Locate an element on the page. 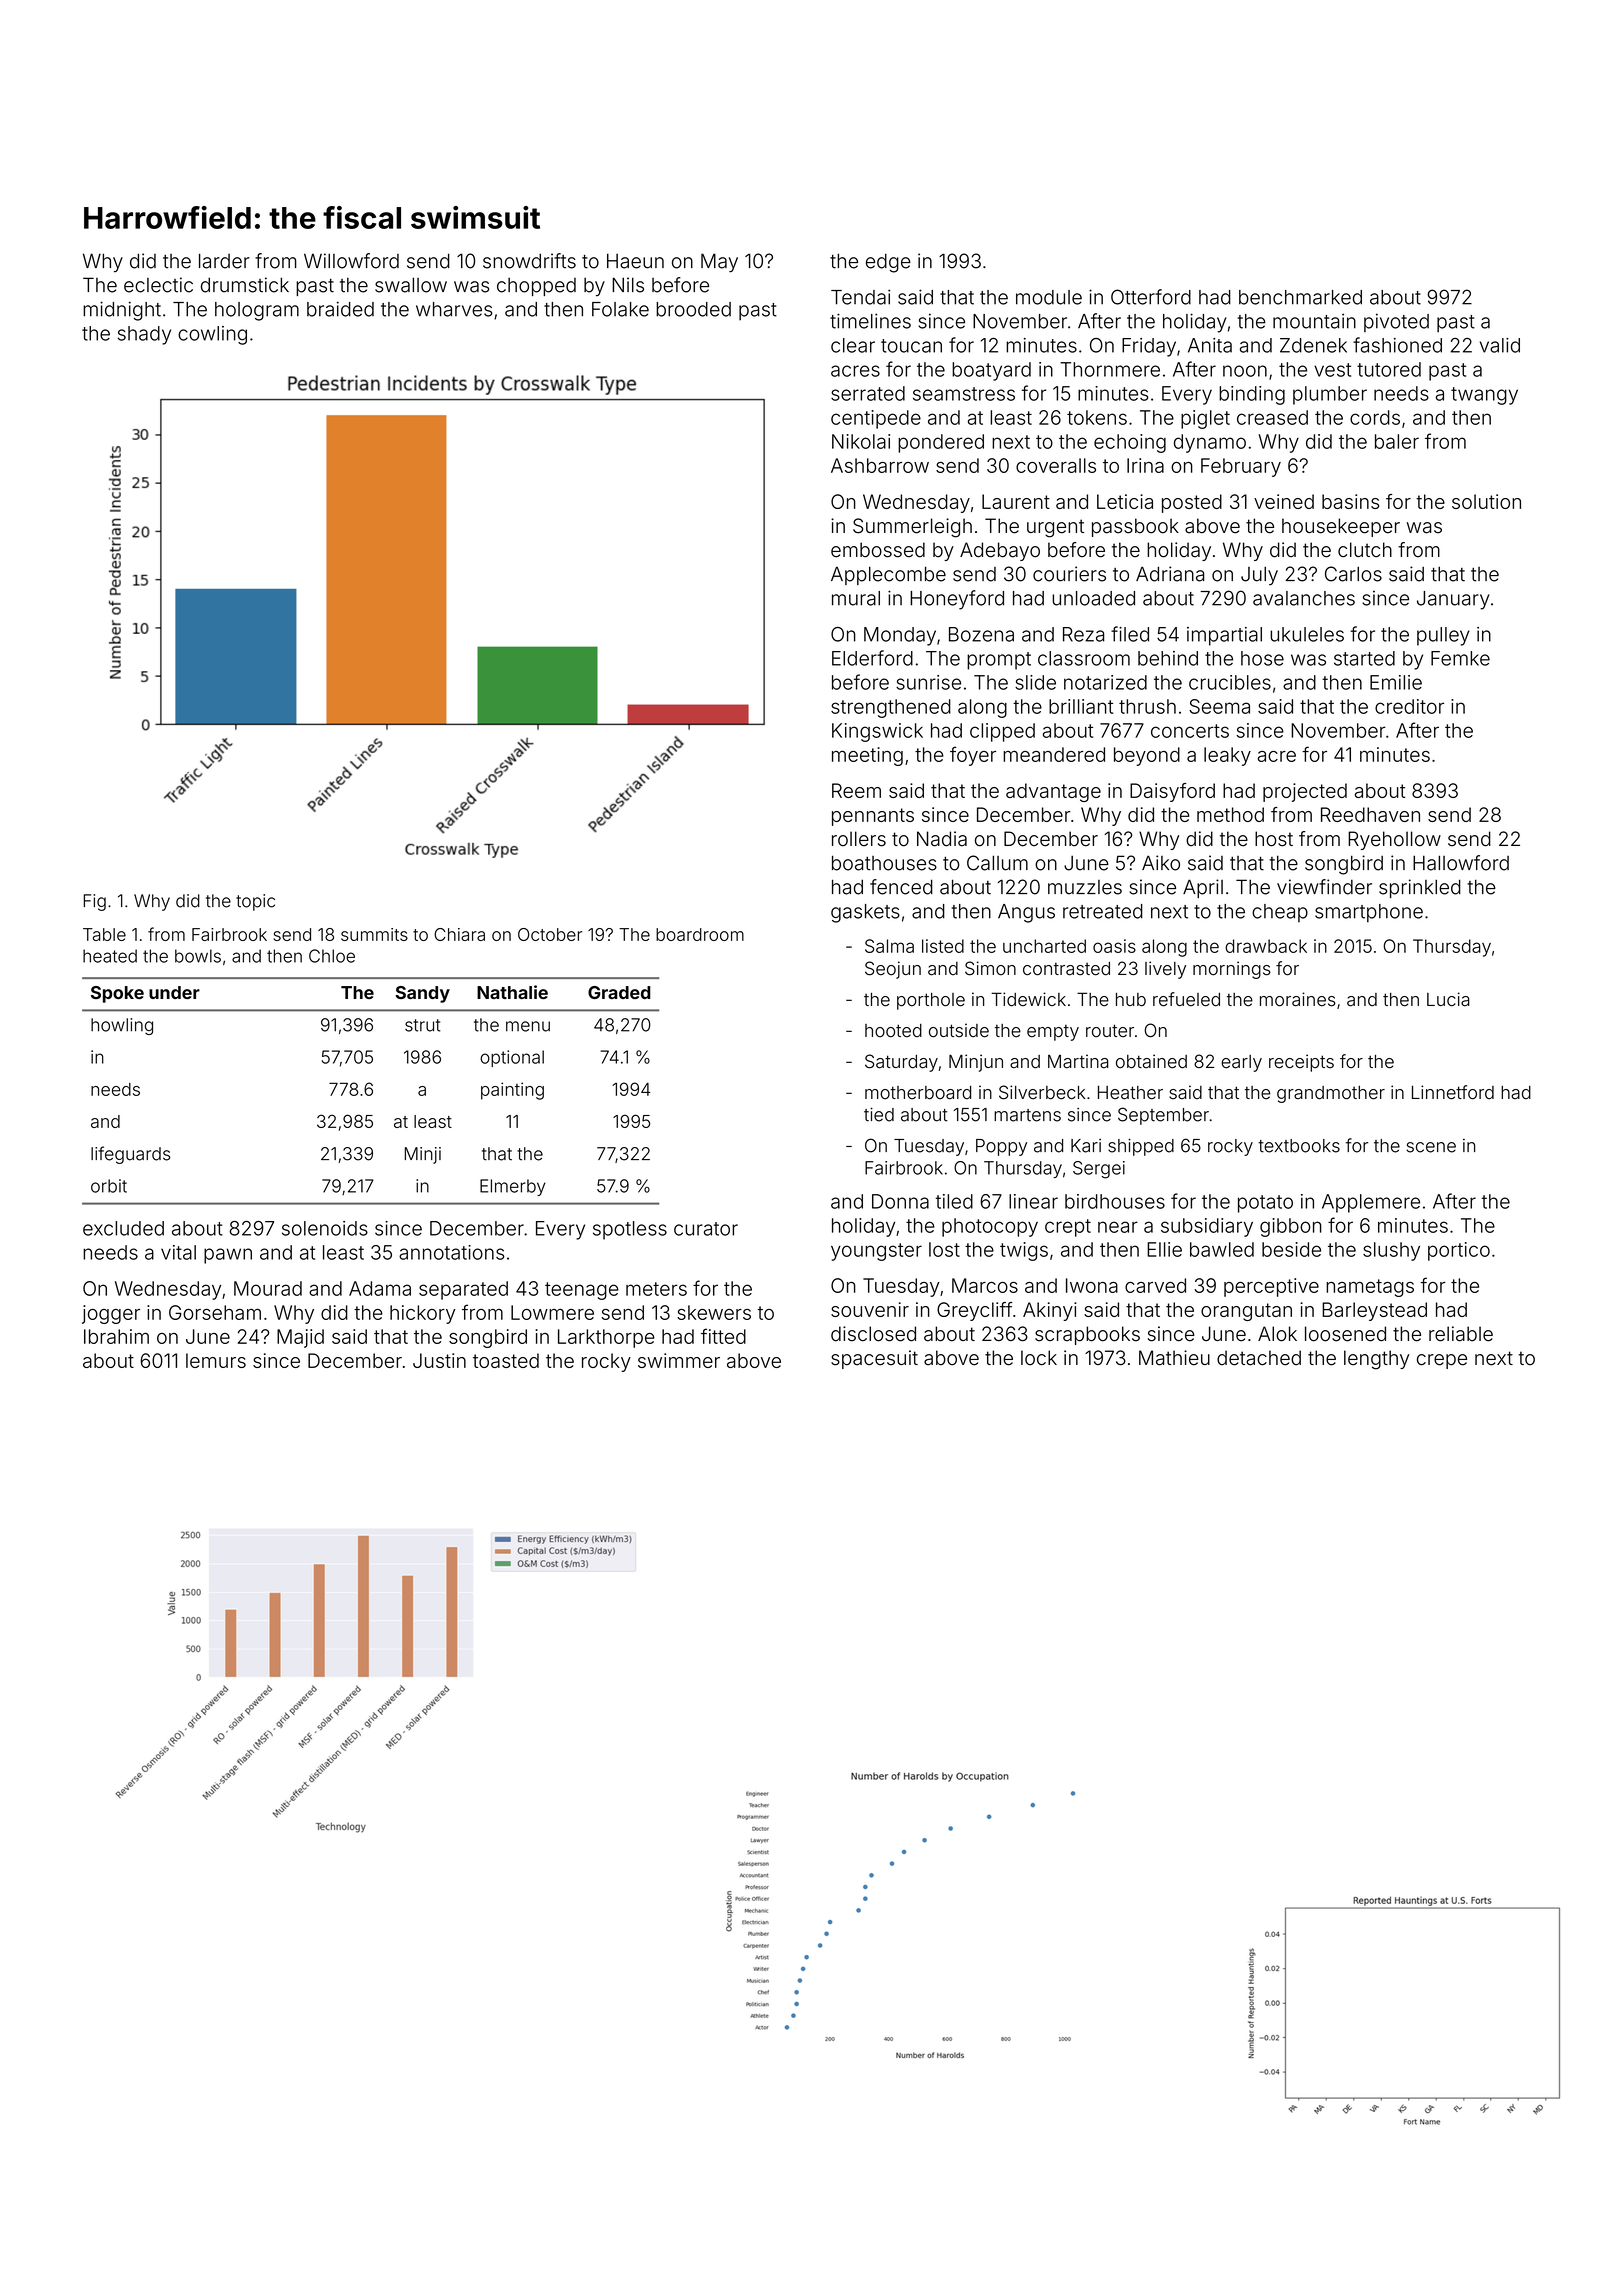 The height and width of the image is (2292, 1620). baler is located at coordinates (1397, 441).
